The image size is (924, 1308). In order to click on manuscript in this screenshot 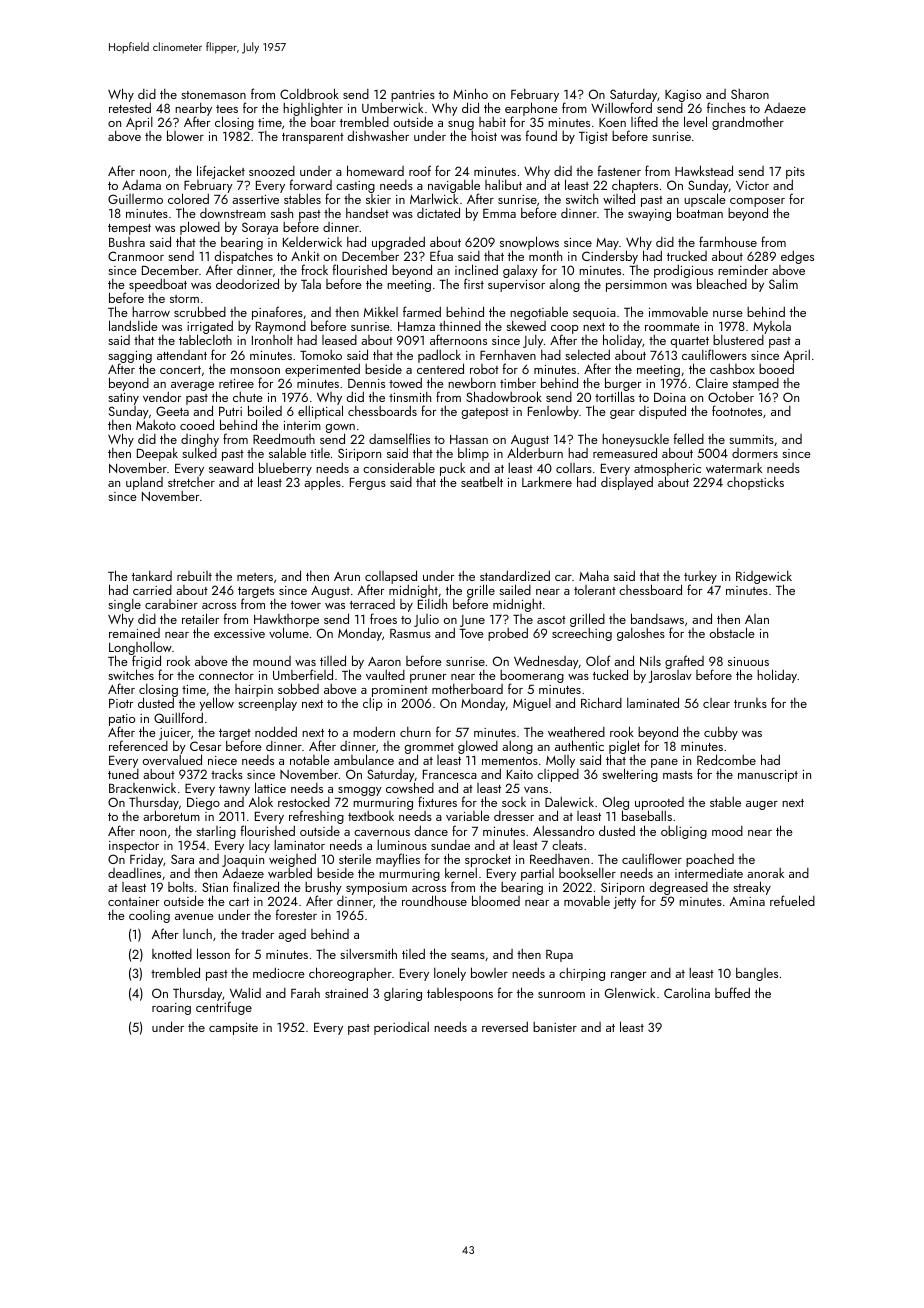, I will do `click(768, 776)`.
